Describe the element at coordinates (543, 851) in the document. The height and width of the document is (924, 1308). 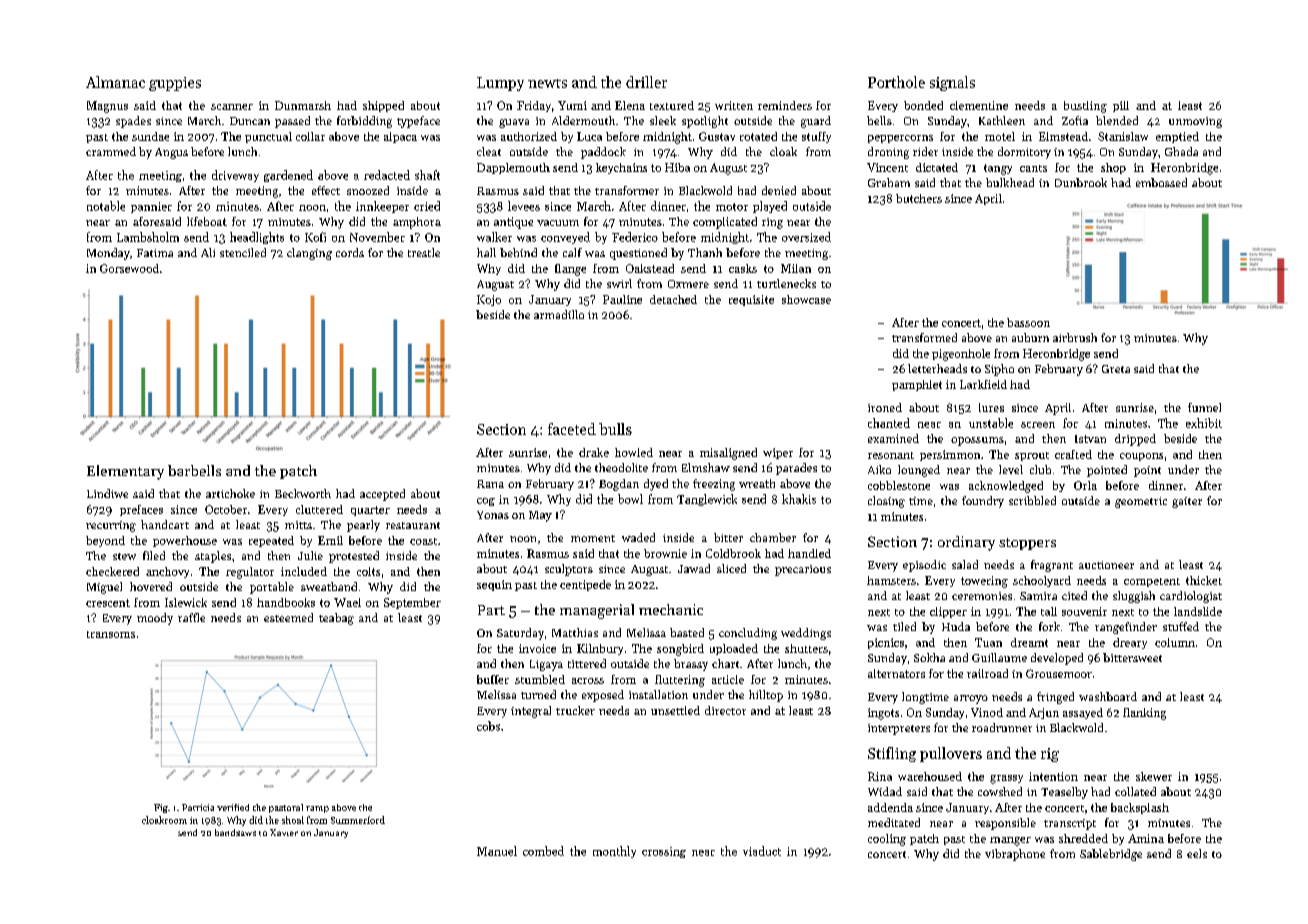
I see `combed` at that location.
